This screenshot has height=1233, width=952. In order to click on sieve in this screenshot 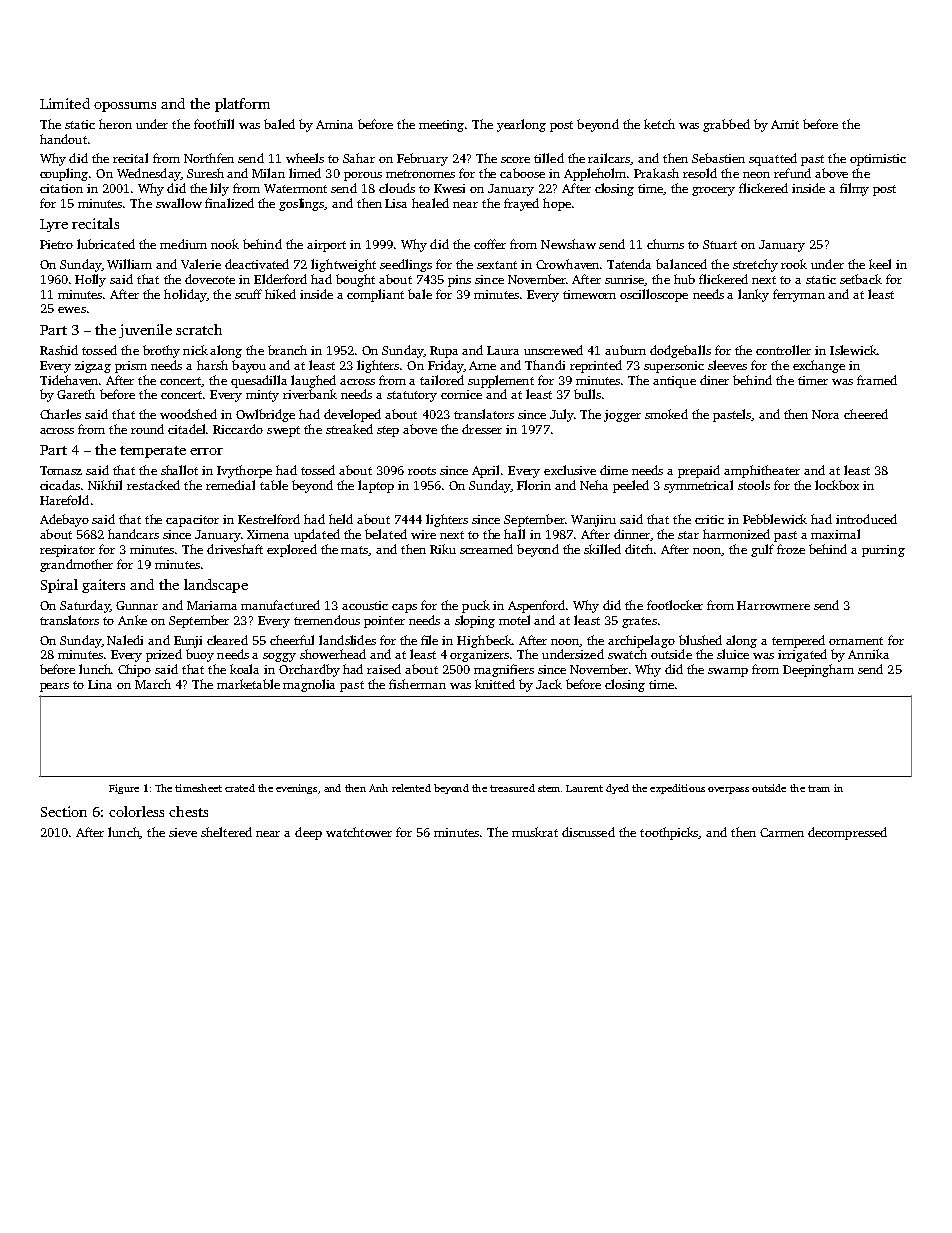, I will do `click(183, 832)`.
